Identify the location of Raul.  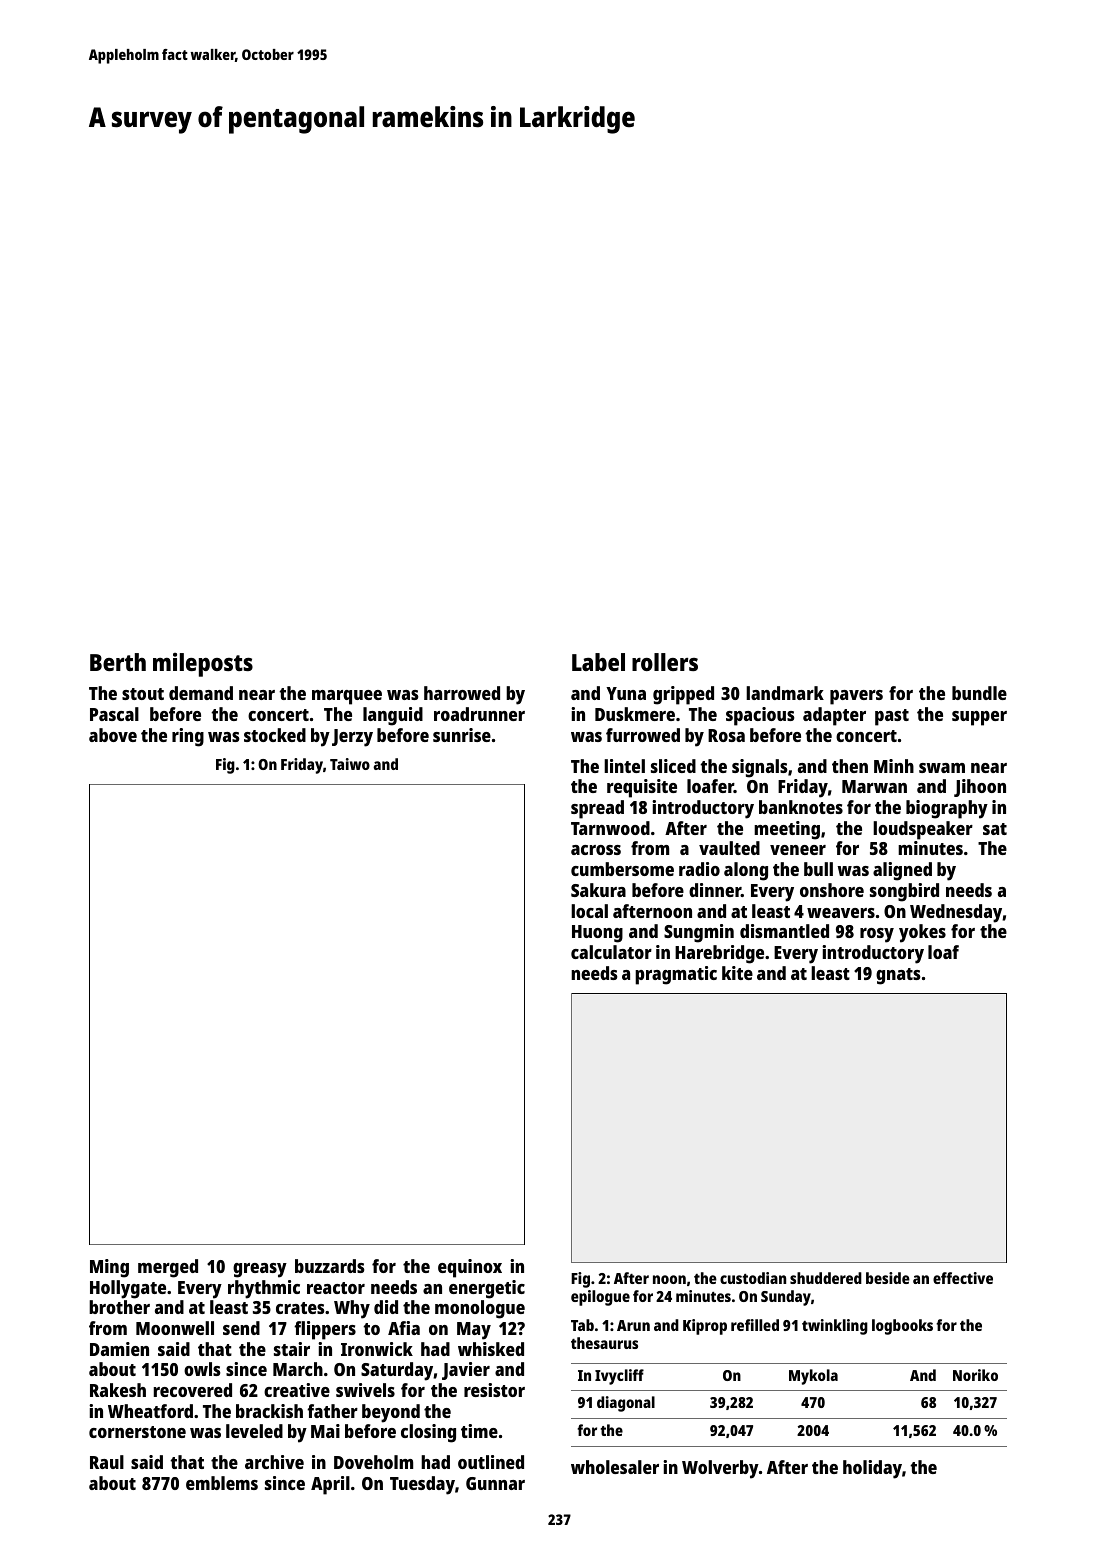
(107, 1462).
